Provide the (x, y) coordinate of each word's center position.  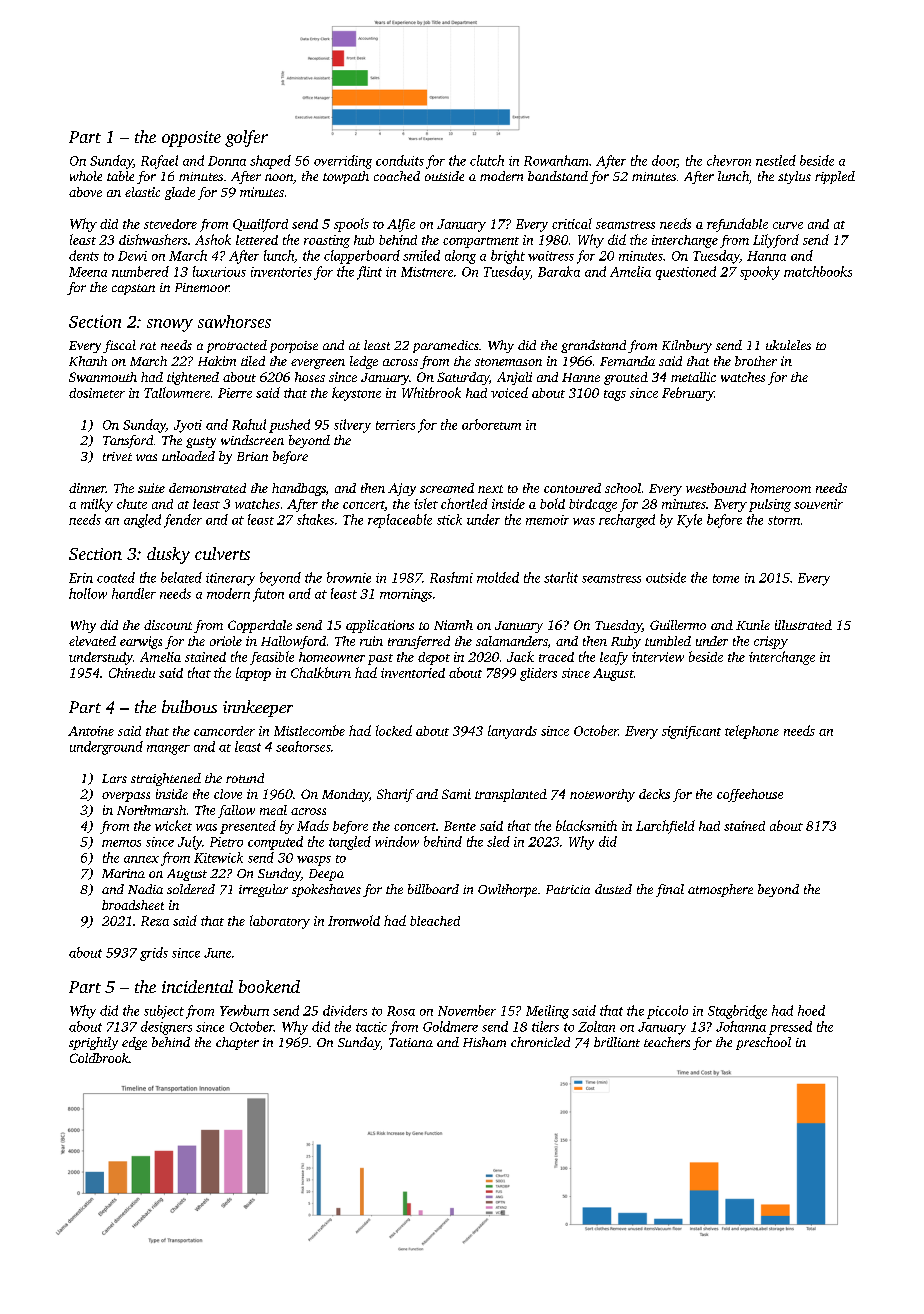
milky (97, 505)
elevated (92, 641)
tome (726, 578)
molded (498, 577)
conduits (400, 160)
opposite (191, 139)
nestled (776, 160)
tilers (545, 1026)
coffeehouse (750, 795)
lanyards (512, 732)
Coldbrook (99, 1058)
